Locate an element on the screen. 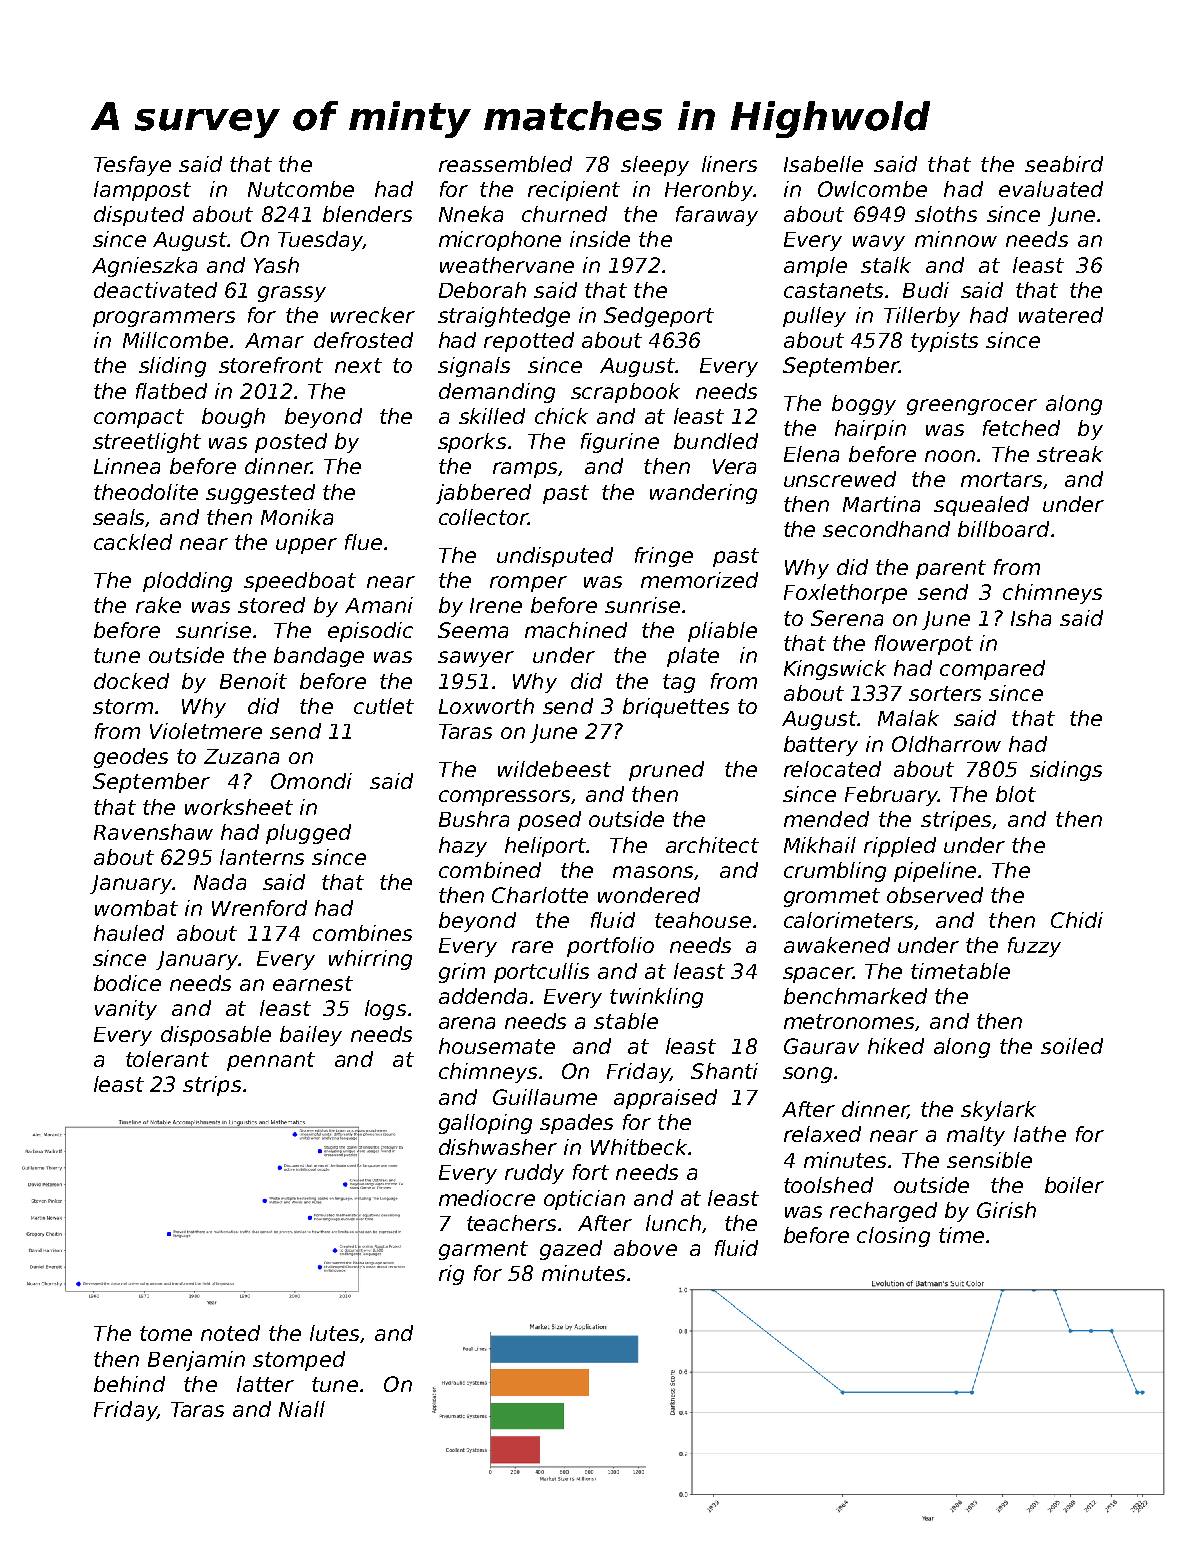 The height and width of the screenshot is (1548, 1196). sawyer is located at coordinates (476, 659).
